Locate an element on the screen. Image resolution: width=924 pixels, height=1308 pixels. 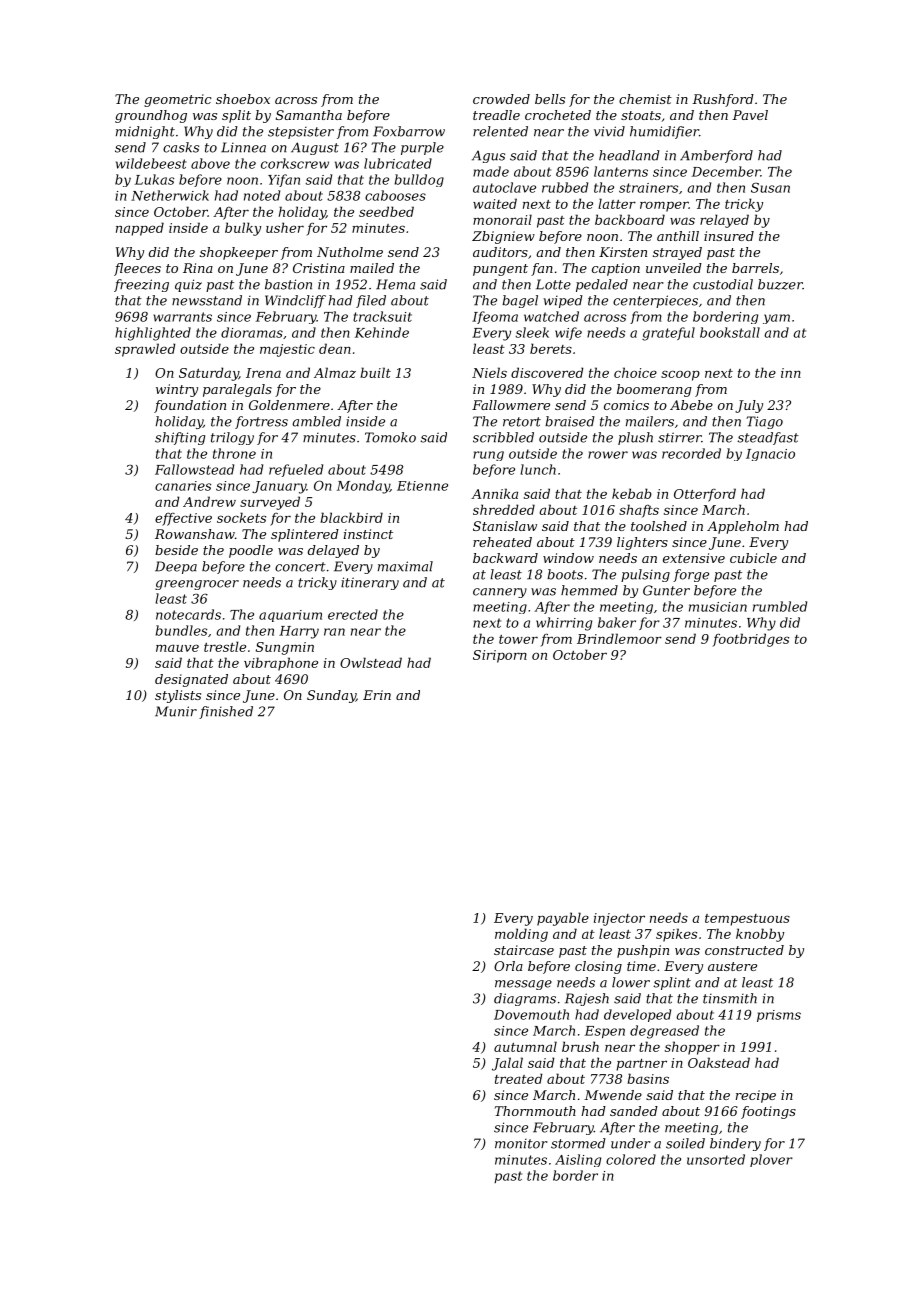
Jalal is located at coordinates (507, 1064).
